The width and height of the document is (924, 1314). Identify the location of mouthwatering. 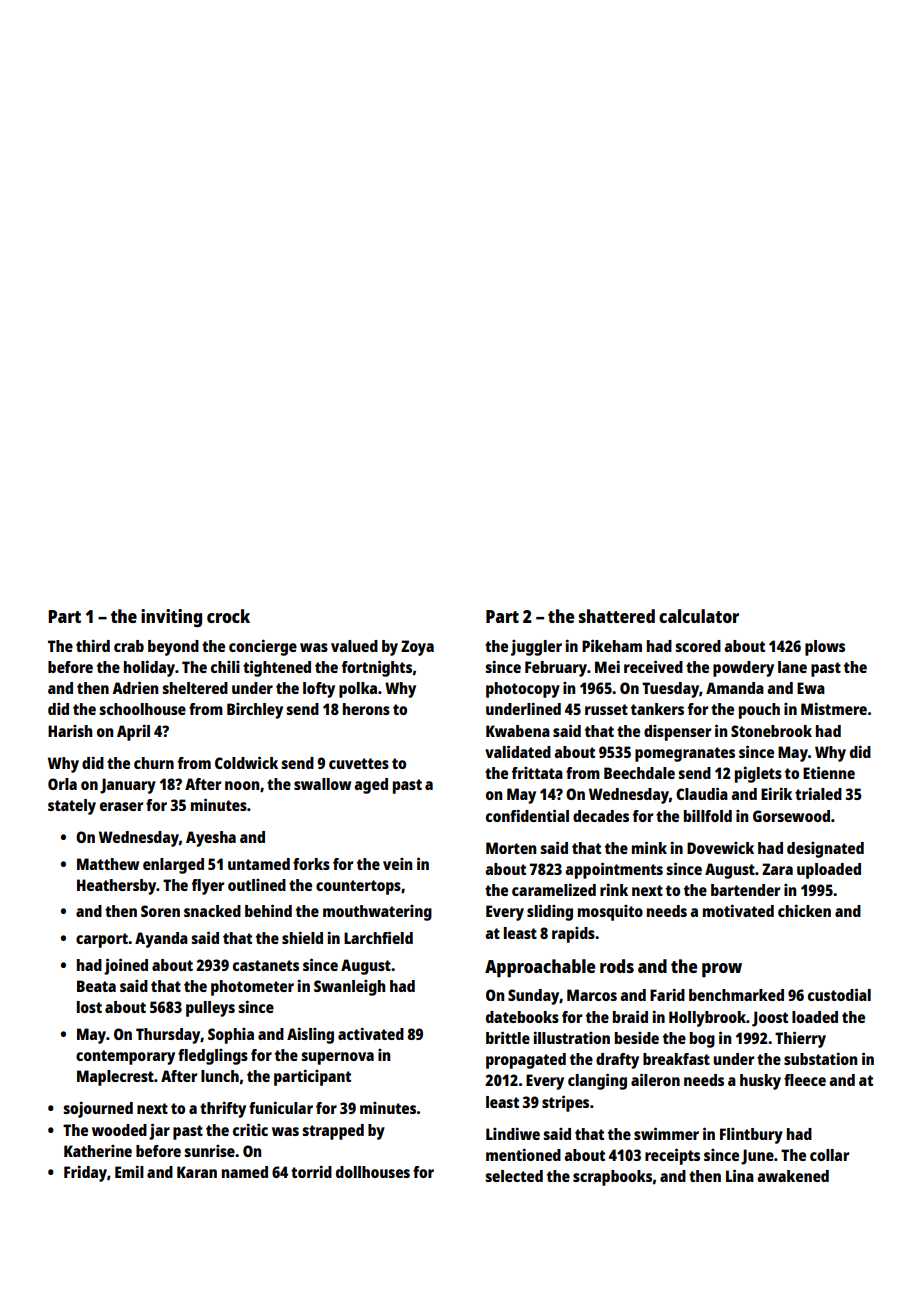
(377, 913).
